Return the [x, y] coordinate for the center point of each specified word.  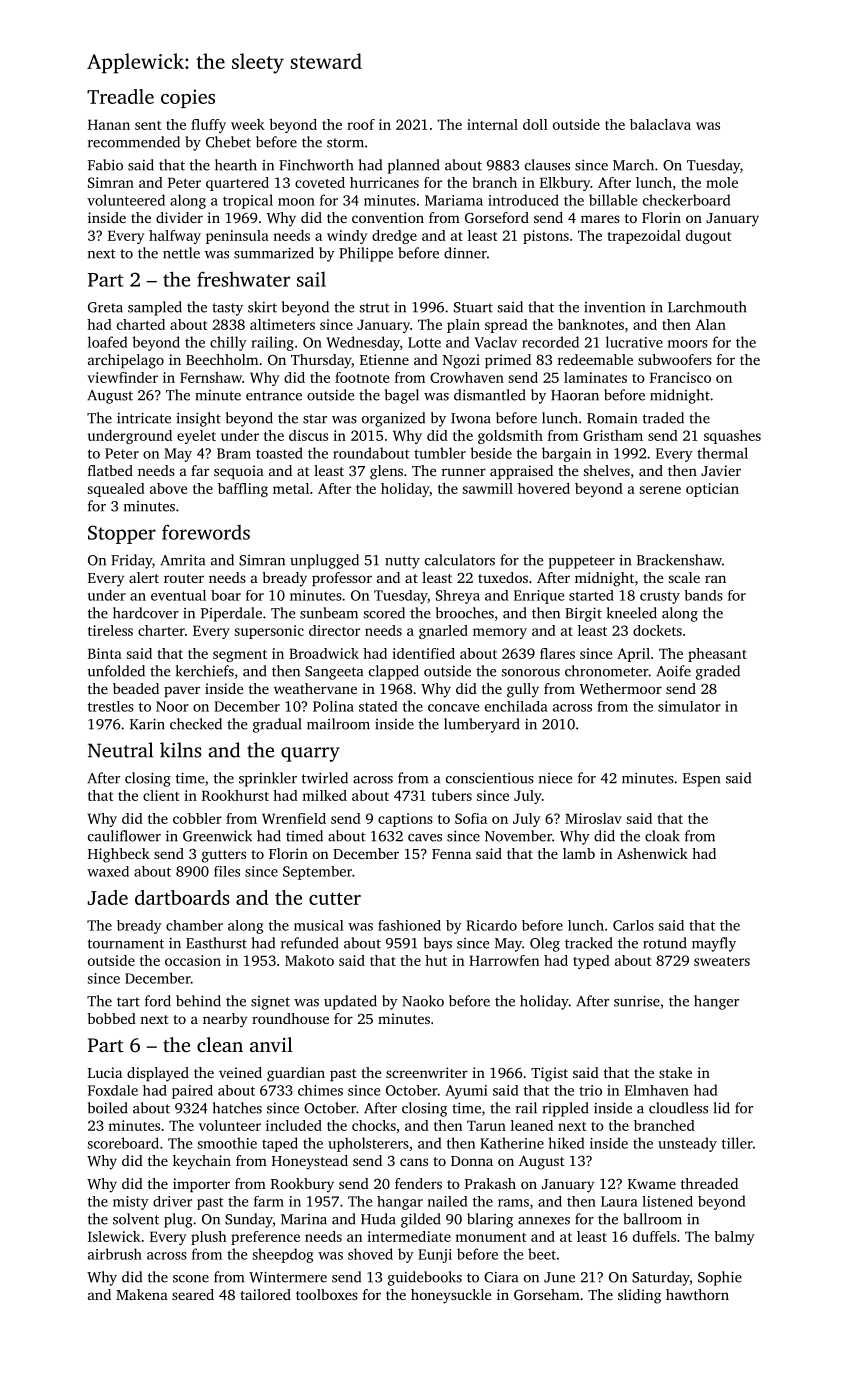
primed [508, 361]
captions [405, 820]
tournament [126, 944]
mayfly [714, 944]
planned [414, 166]
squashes [732, 437]
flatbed [110, 470]
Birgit [583, 614]
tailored [265, 1294]
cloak [662, 836]
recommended [134, 142]
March [633, 165]
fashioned [409, 925]
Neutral [120, 750]
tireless [110, 630]
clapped [394, 672]
